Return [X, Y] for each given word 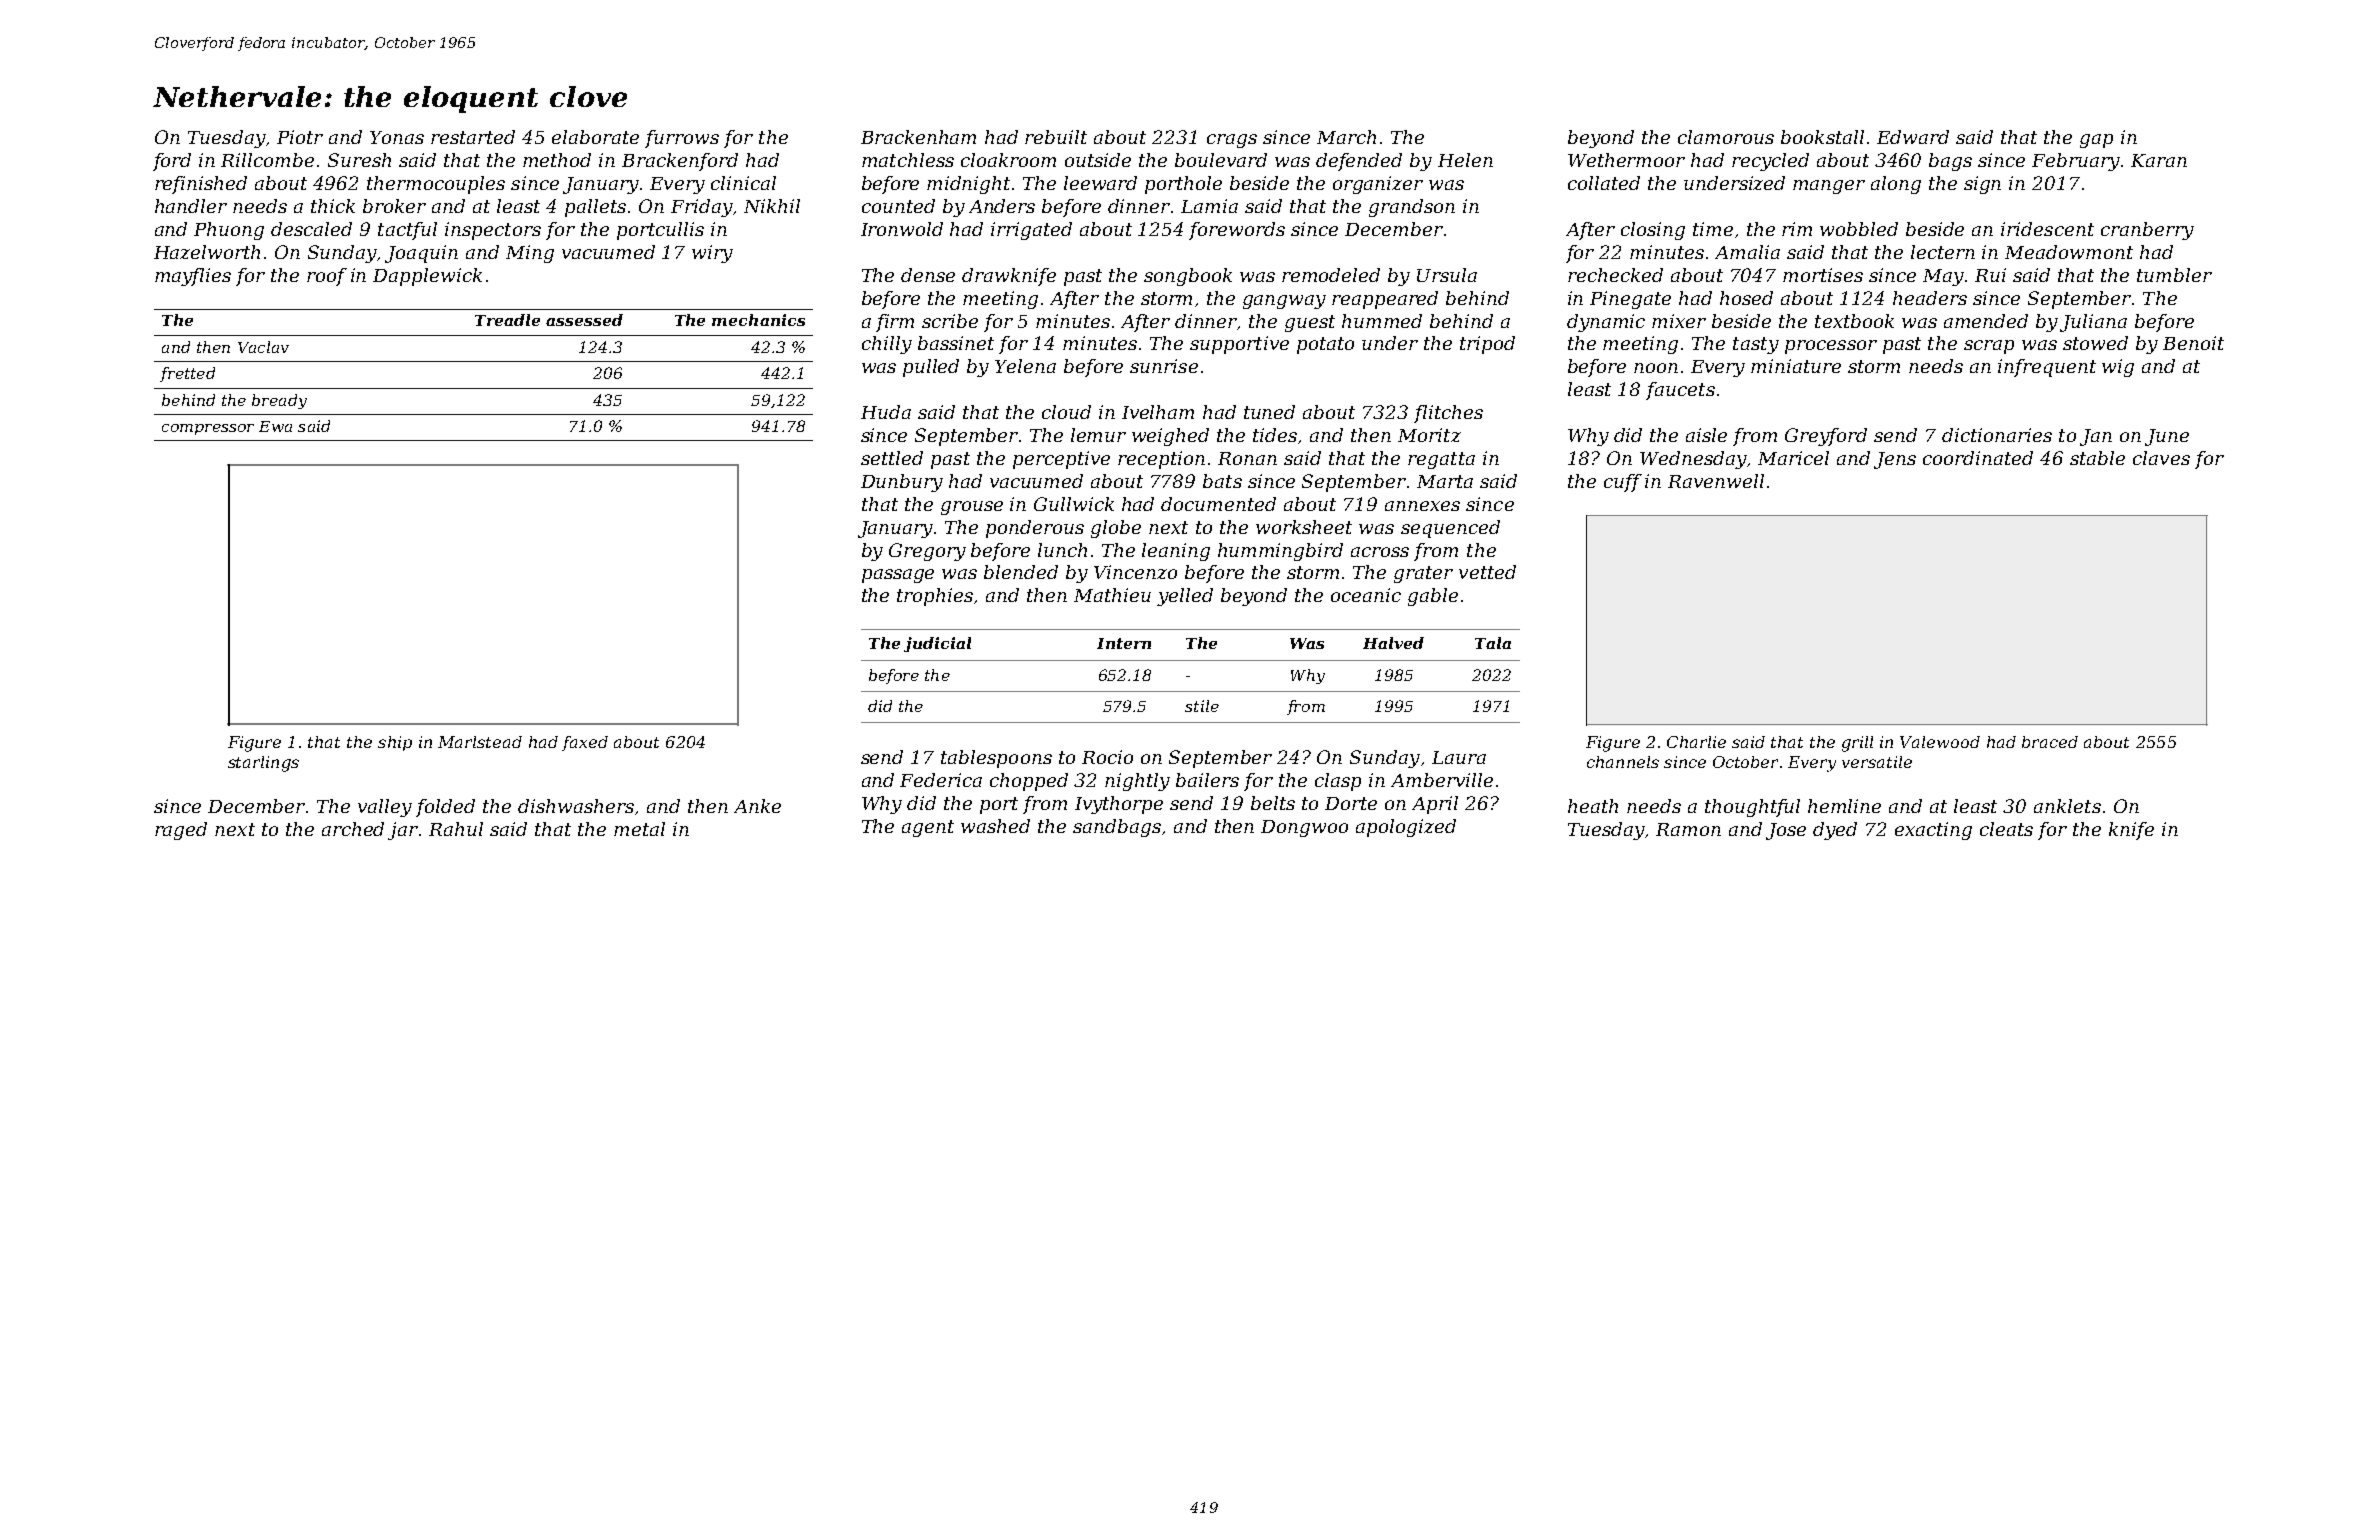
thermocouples [436, 185]
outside [1098, 160]
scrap [1989, 347]
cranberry [2147, 231]
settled [892, 458]
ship [395, 743]
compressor [208, 429]
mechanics [758, 320]
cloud [1066, 412]
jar [403, 831]
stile [1202, 706]
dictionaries [1997, 435]
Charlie [1696, 742]
